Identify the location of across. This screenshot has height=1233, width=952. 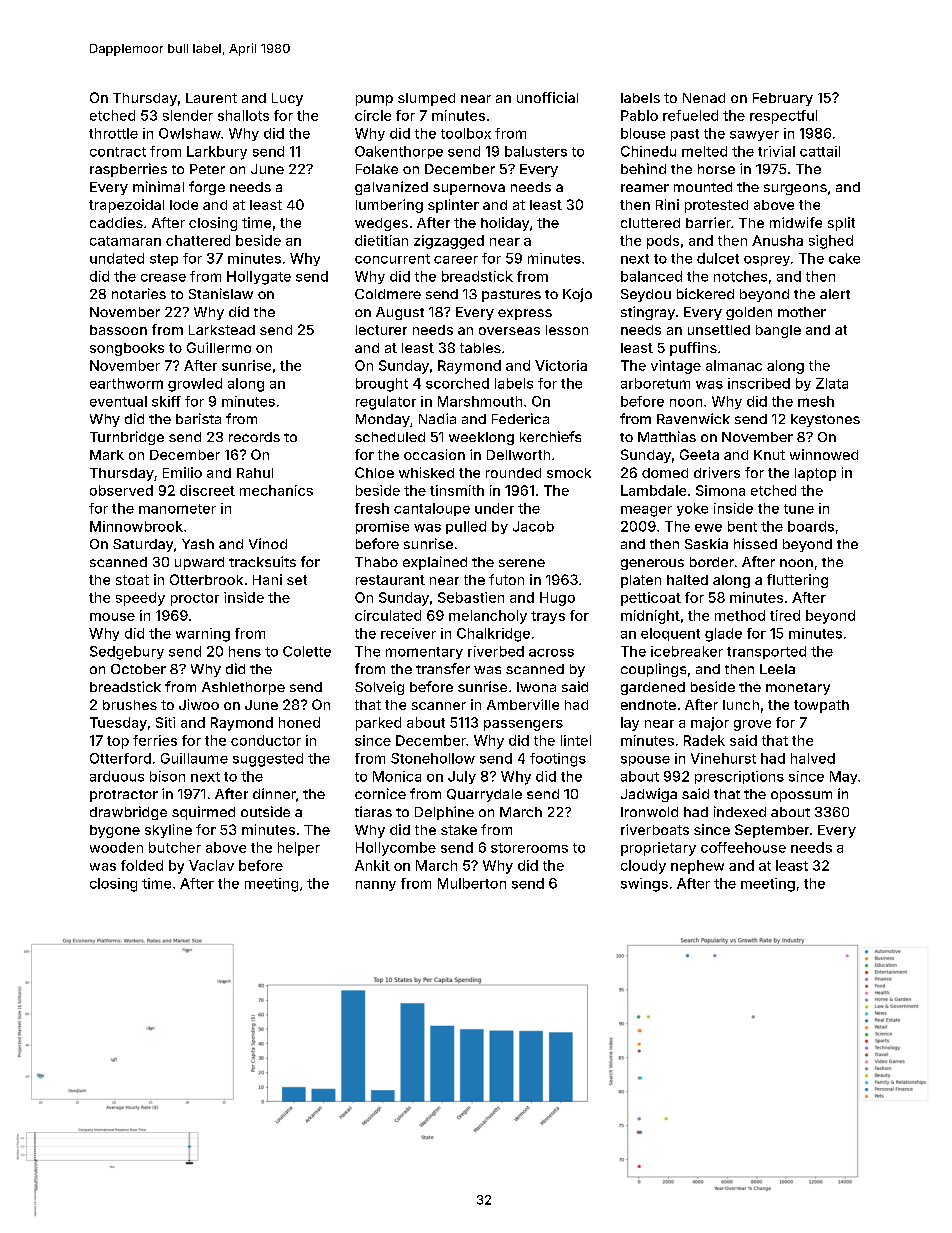
(551, 653).
